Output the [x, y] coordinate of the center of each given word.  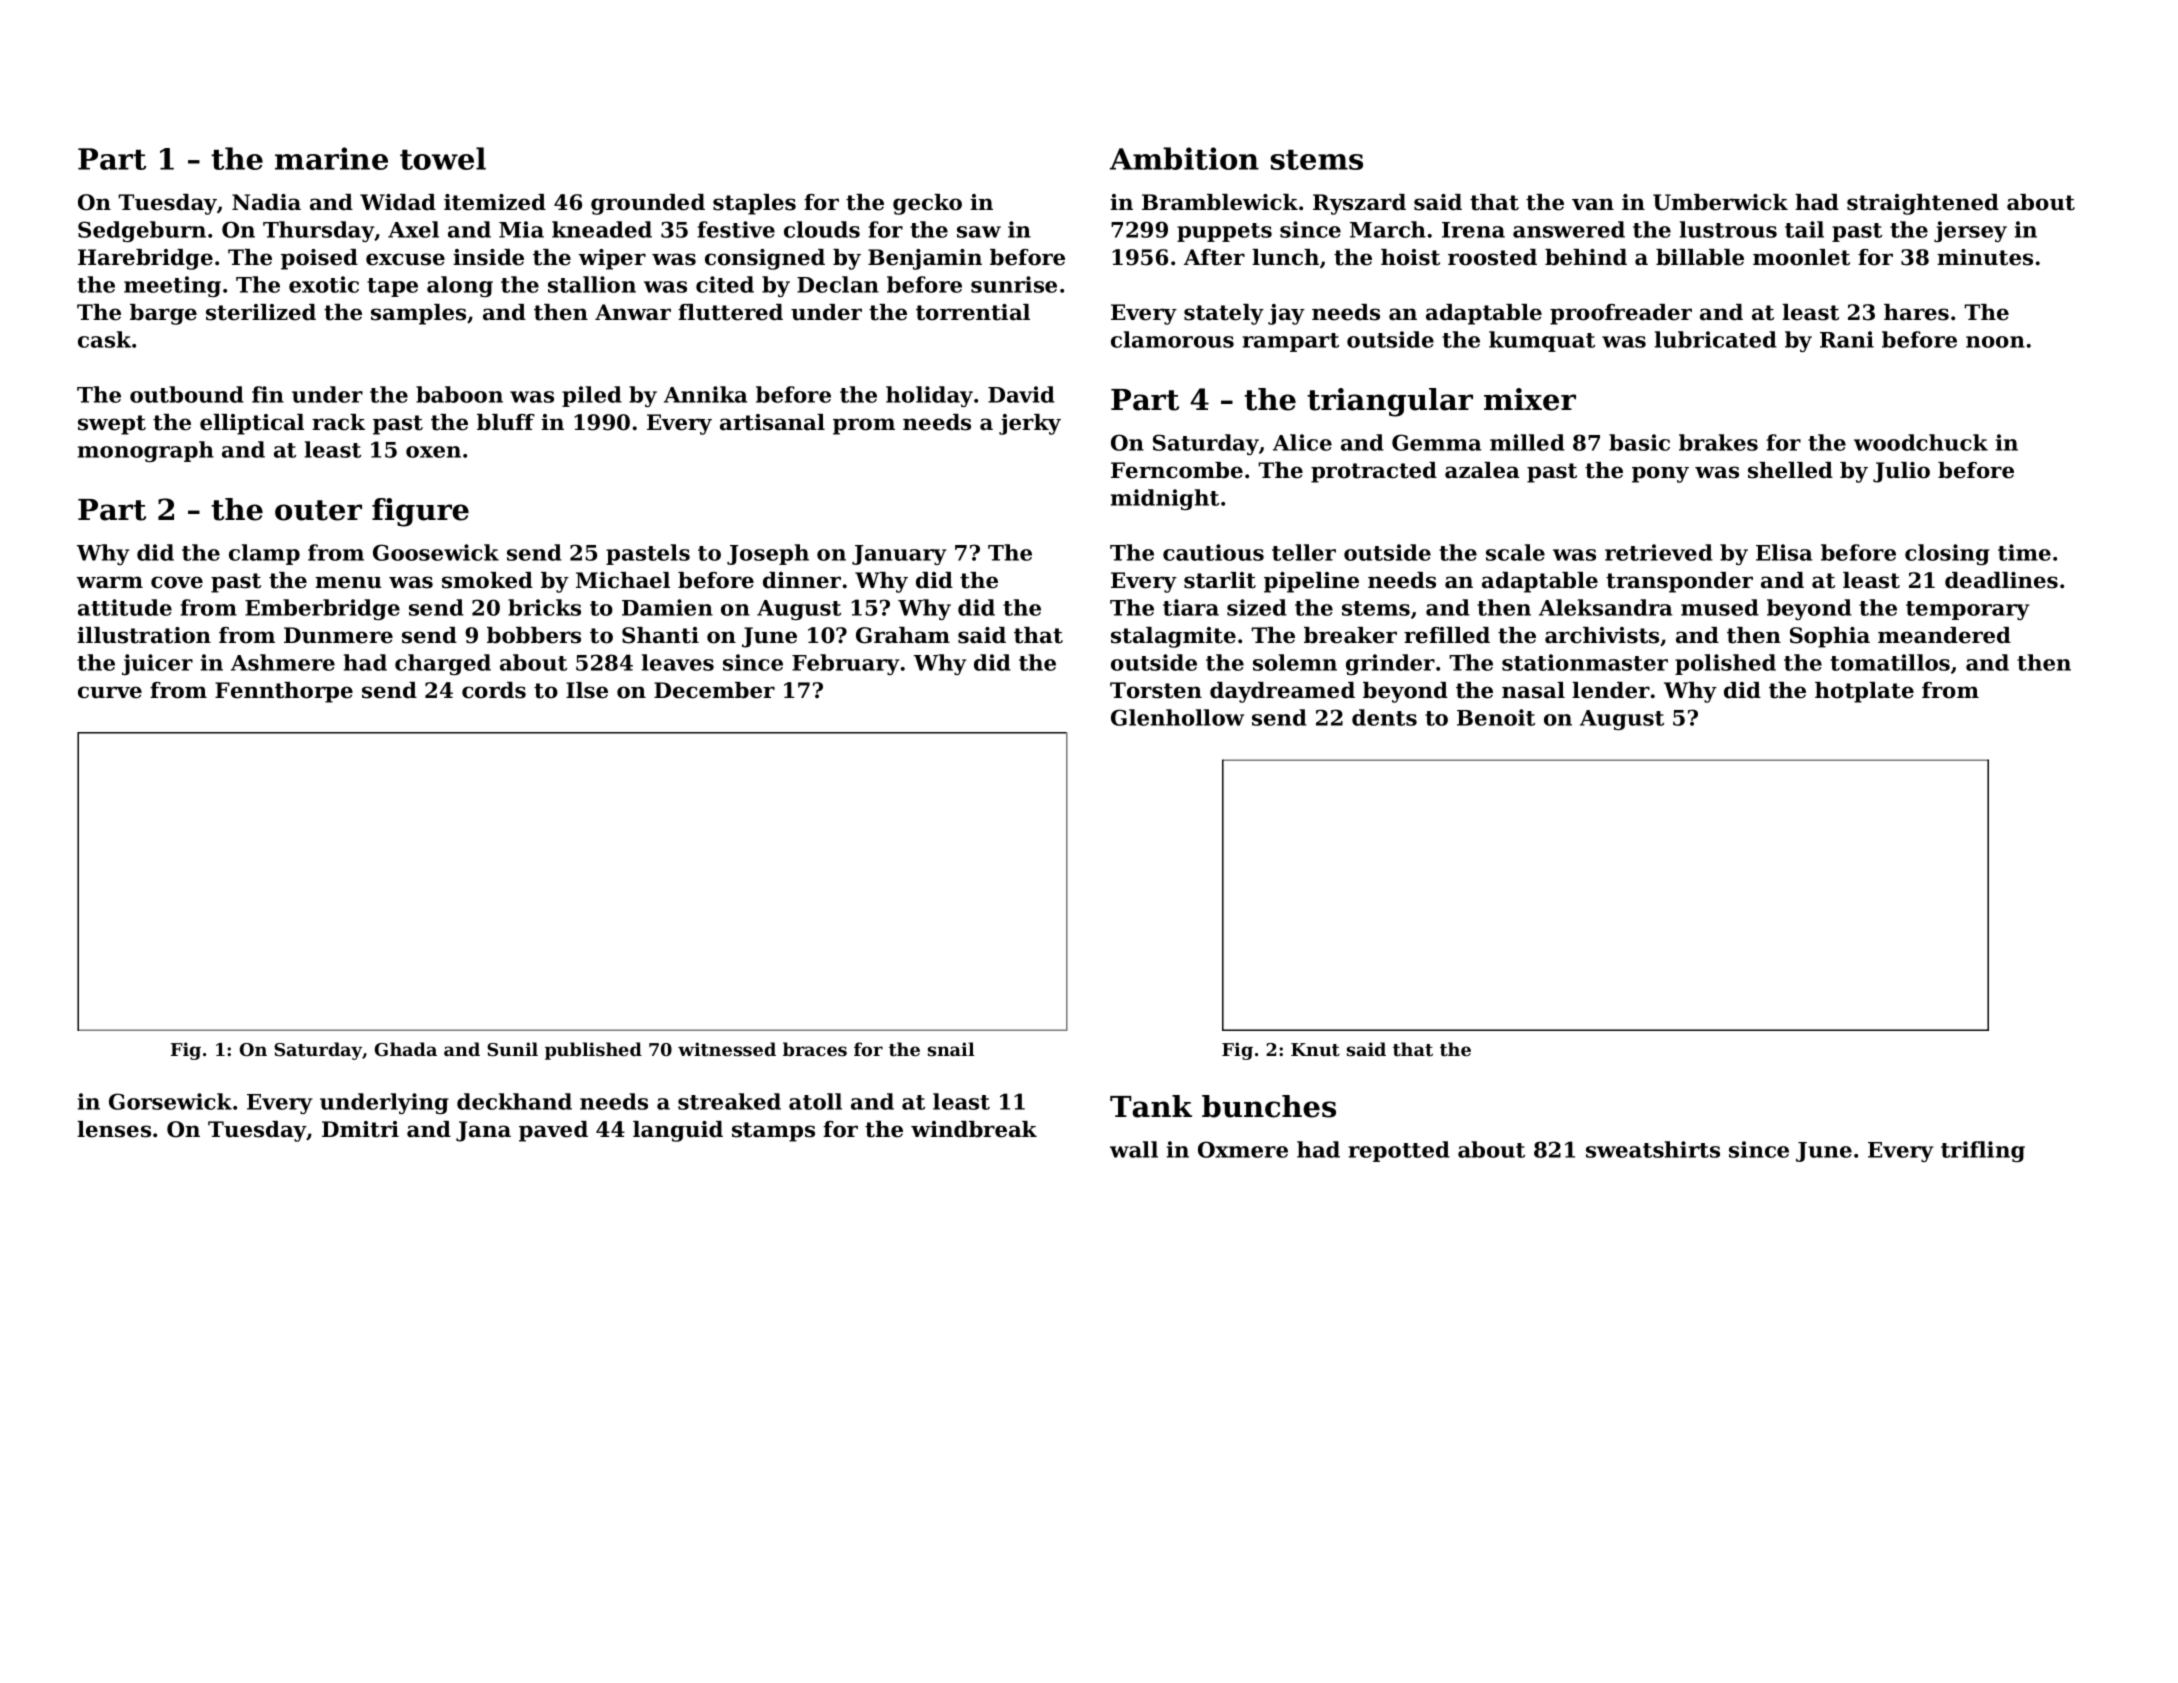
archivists [1602, 635]
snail [951, 1049]
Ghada [406, 1049]
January [899, 555]
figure [420, 512]
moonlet [1801, 257]
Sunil [512, 1049]
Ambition [1184, 158]
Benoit [1496, 717]
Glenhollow [1177, 717]
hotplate [1864, 692]
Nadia [266, 202]
